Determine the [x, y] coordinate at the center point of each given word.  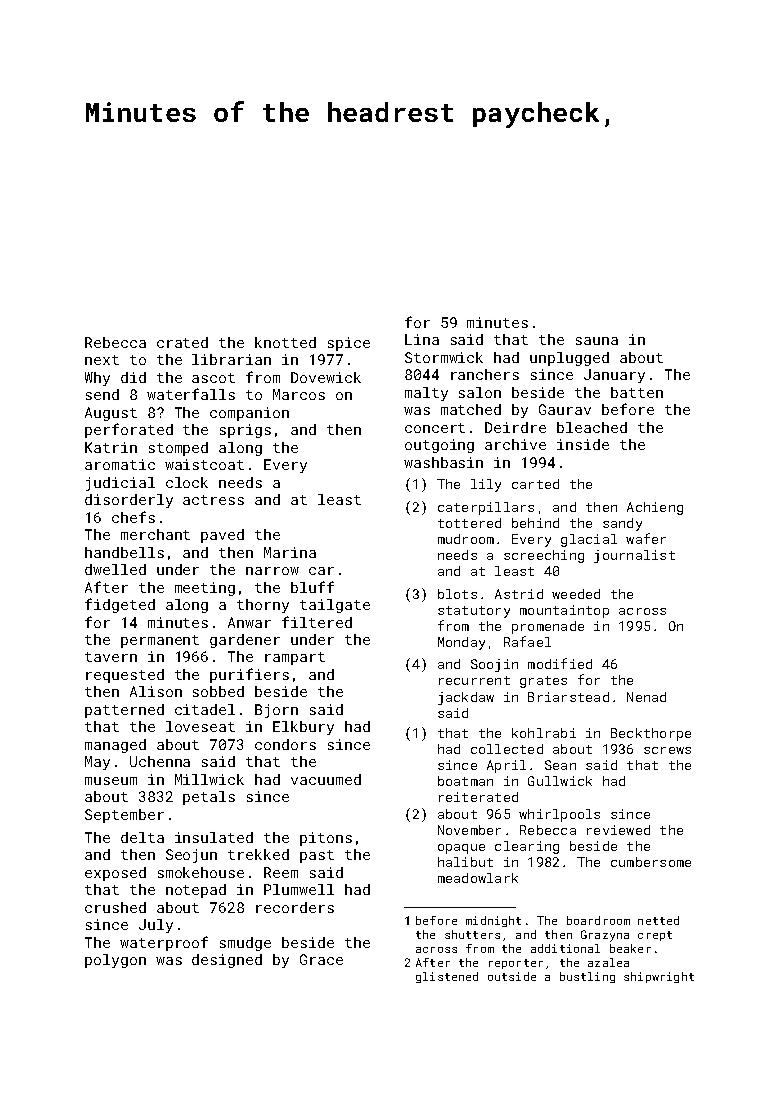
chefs [133, 517]
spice [349, 344]
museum [111, 781]
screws [667, 750]
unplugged [569, 359]
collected [507, 749]
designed [227, 961]
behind [535, 523]
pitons [326, 839]
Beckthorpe [651, 734]
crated [182, 342]
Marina [290, 552]
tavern [111, 657]
